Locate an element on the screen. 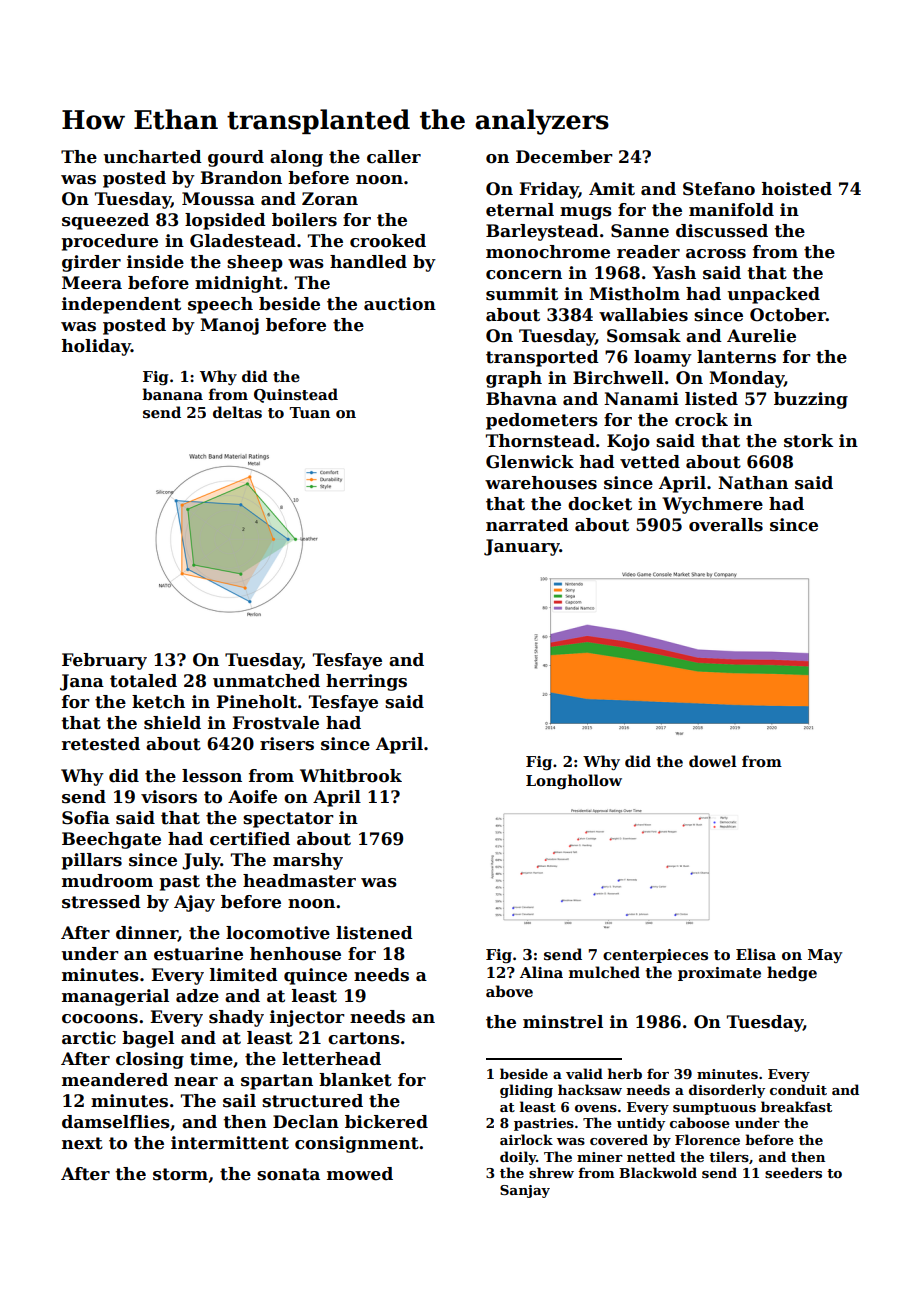 The width and height of the screenshot is (924, 1311). caller is located at coordinates (394, 157).
